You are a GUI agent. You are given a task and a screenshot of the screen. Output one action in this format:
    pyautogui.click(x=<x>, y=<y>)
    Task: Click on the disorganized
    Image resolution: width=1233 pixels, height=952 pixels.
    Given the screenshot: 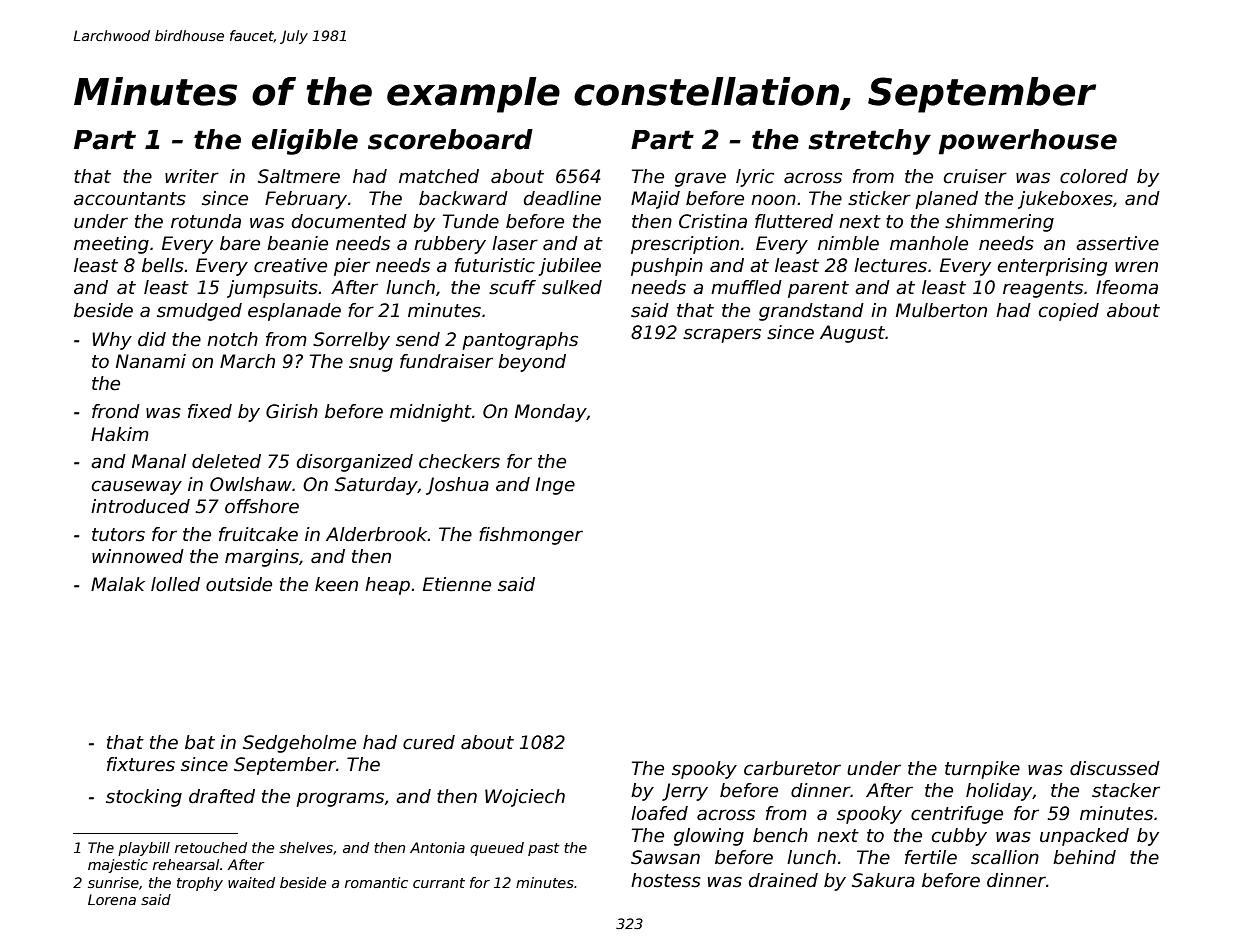 What is the action you would take?
    pyautogui.click(x=355, y=463)
